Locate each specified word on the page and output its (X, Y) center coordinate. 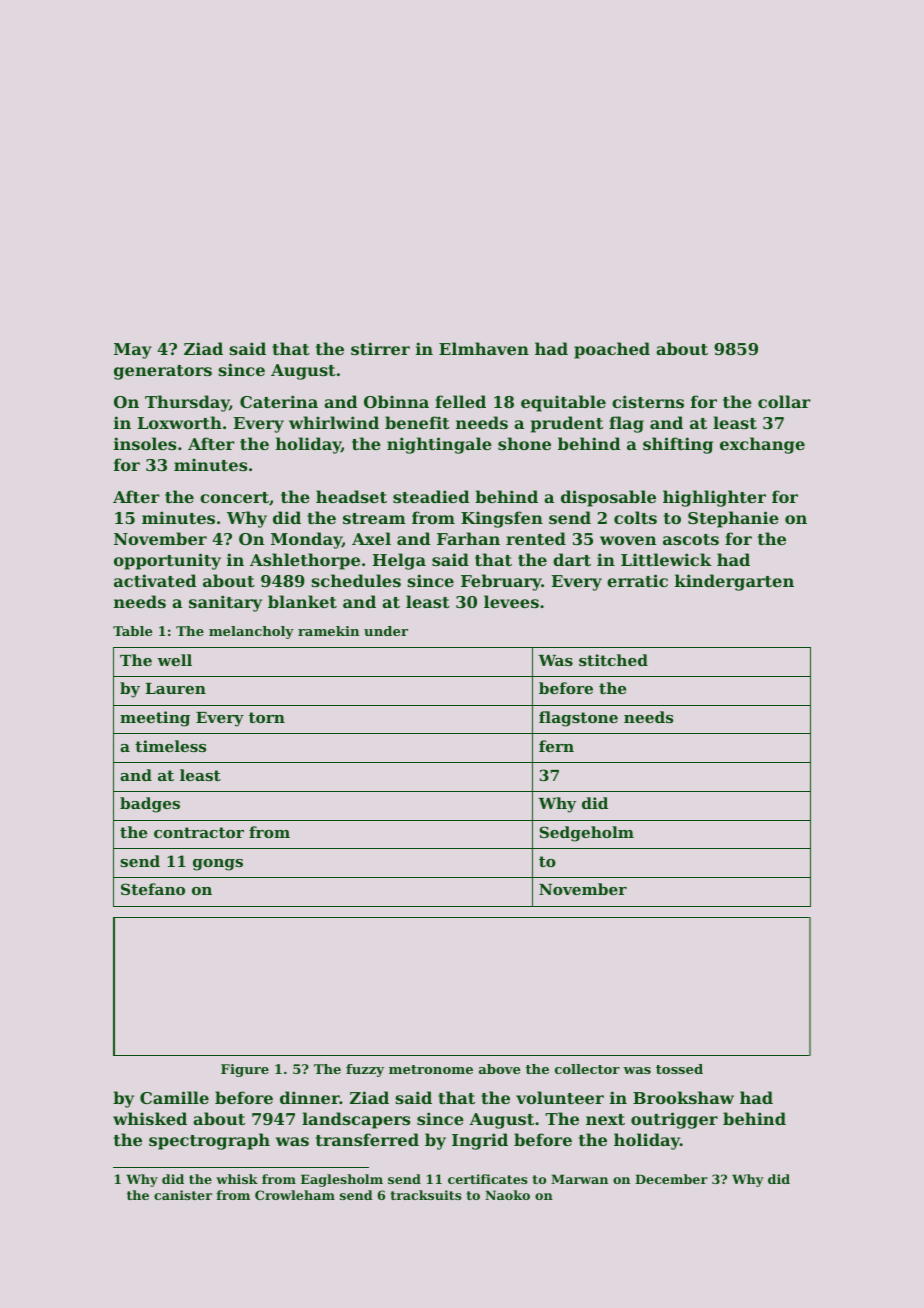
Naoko (507, 1195)
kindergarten (734, 582)
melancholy (251, 632)
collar (784, 401)
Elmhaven (484, 348)
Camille (174, 1097)
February (501, 582)
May (133, 351)
